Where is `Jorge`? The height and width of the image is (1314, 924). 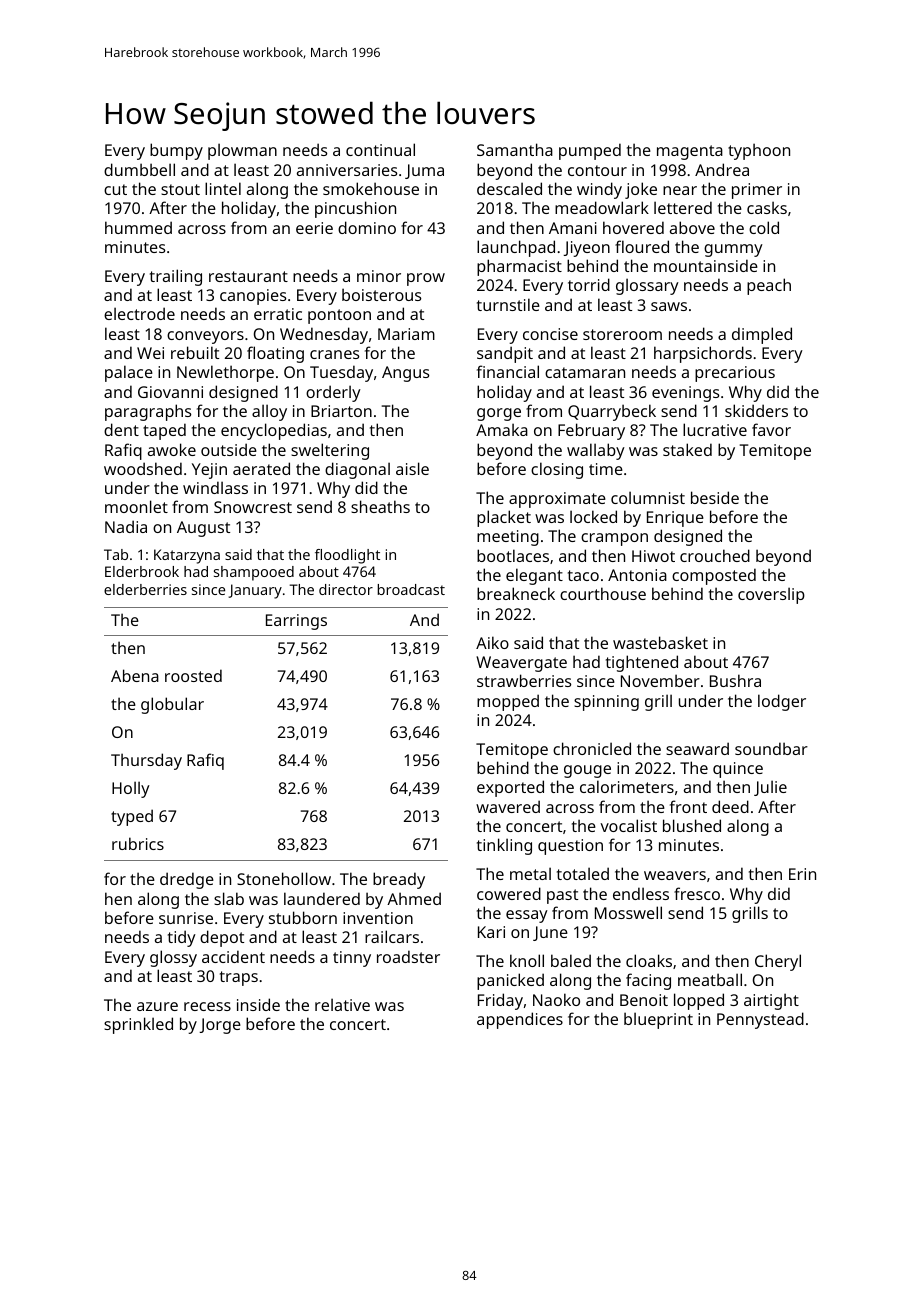
Jorge is located at coordinates (220, 1026).
